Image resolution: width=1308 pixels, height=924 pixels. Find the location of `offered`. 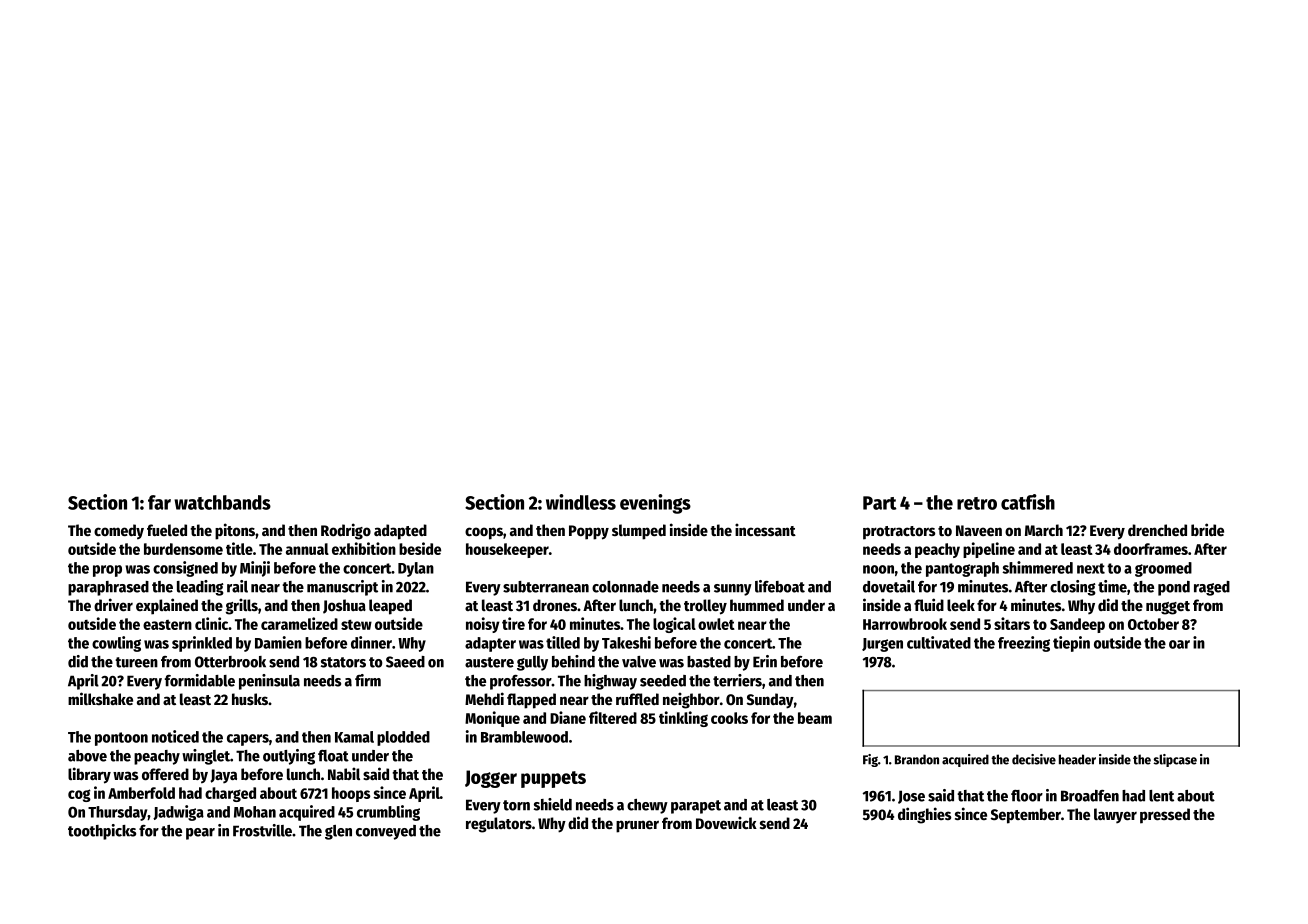

offered is located at coordinates (165, 774).
